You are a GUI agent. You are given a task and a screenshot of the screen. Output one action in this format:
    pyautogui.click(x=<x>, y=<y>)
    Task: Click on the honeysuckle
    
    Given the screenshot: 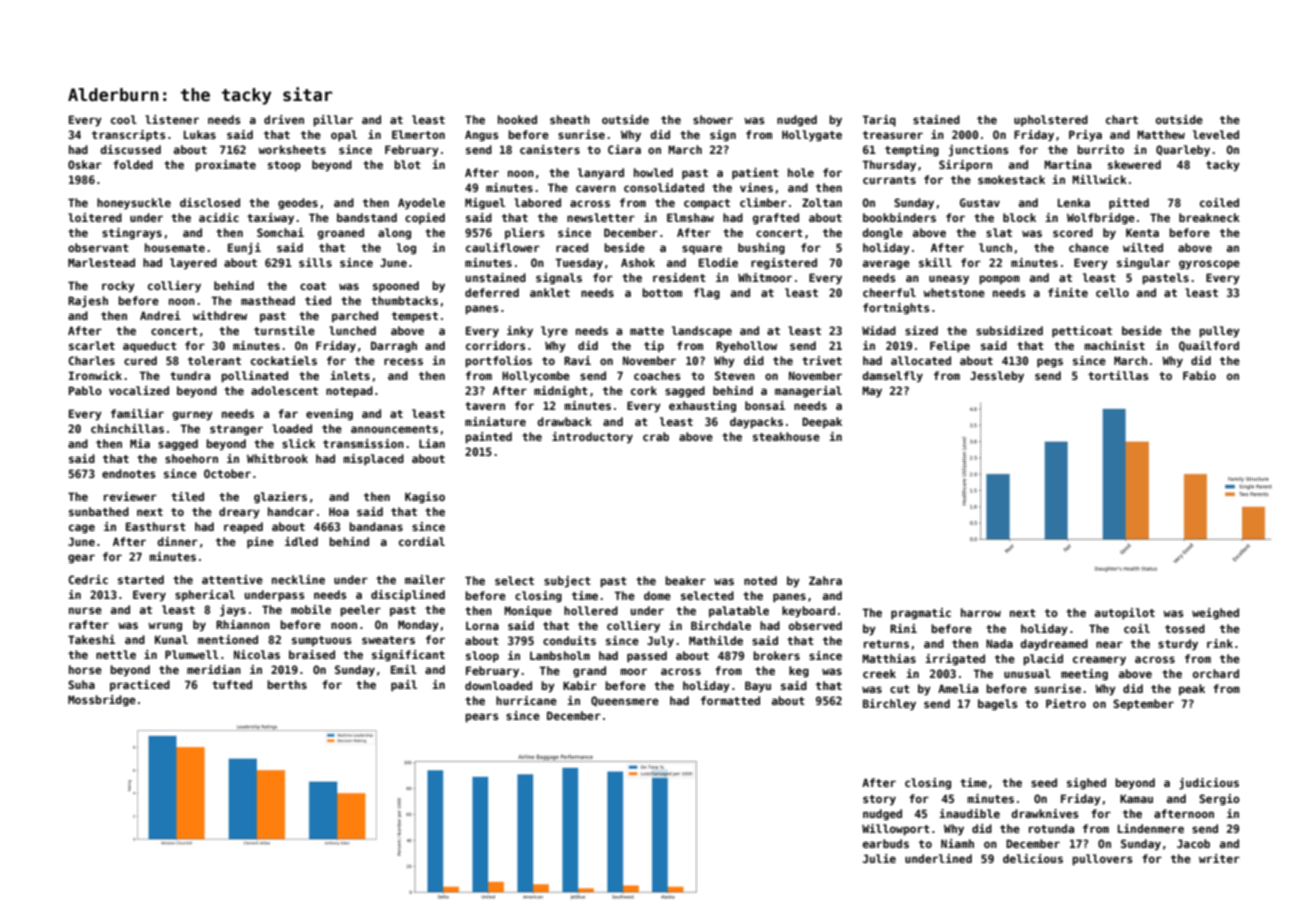 What is the action you would take?
    pyautogui.click(x=134, y=204)
